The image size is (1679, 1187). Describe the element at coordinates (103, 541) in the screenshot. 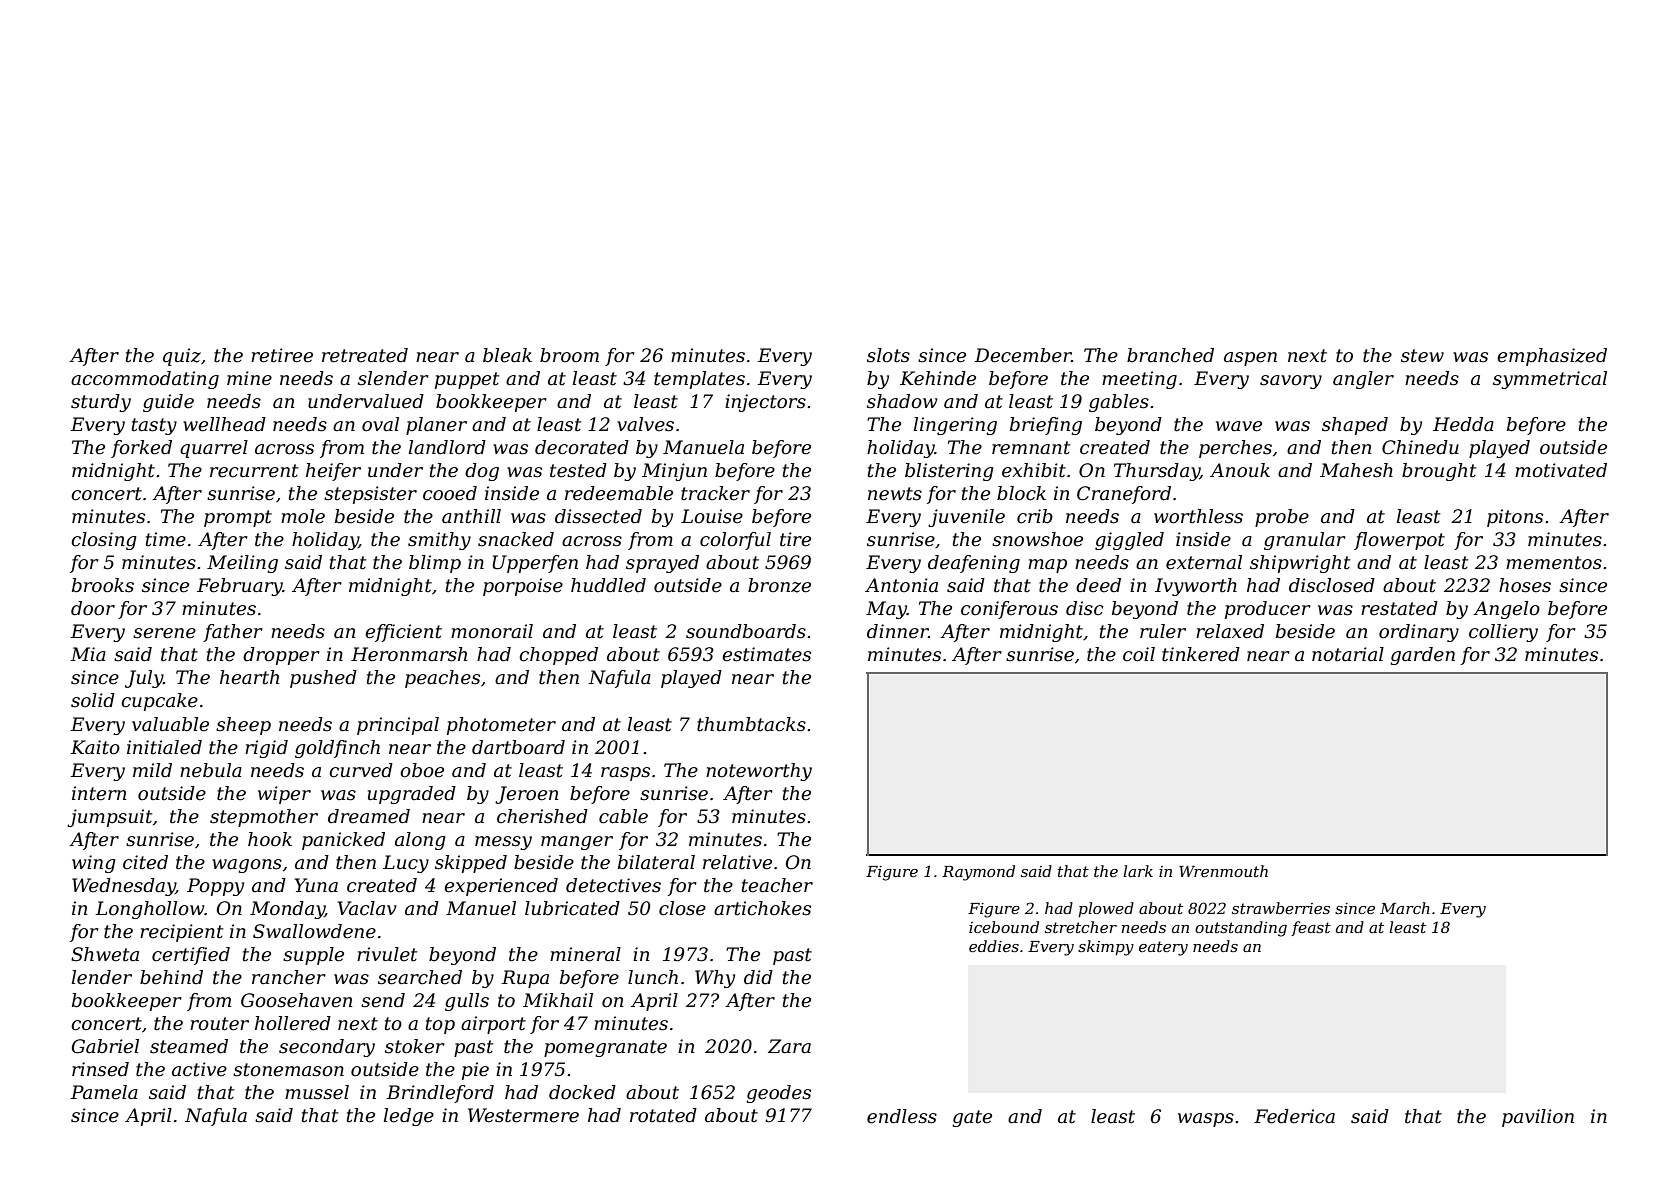

I see `closing` at that location.
